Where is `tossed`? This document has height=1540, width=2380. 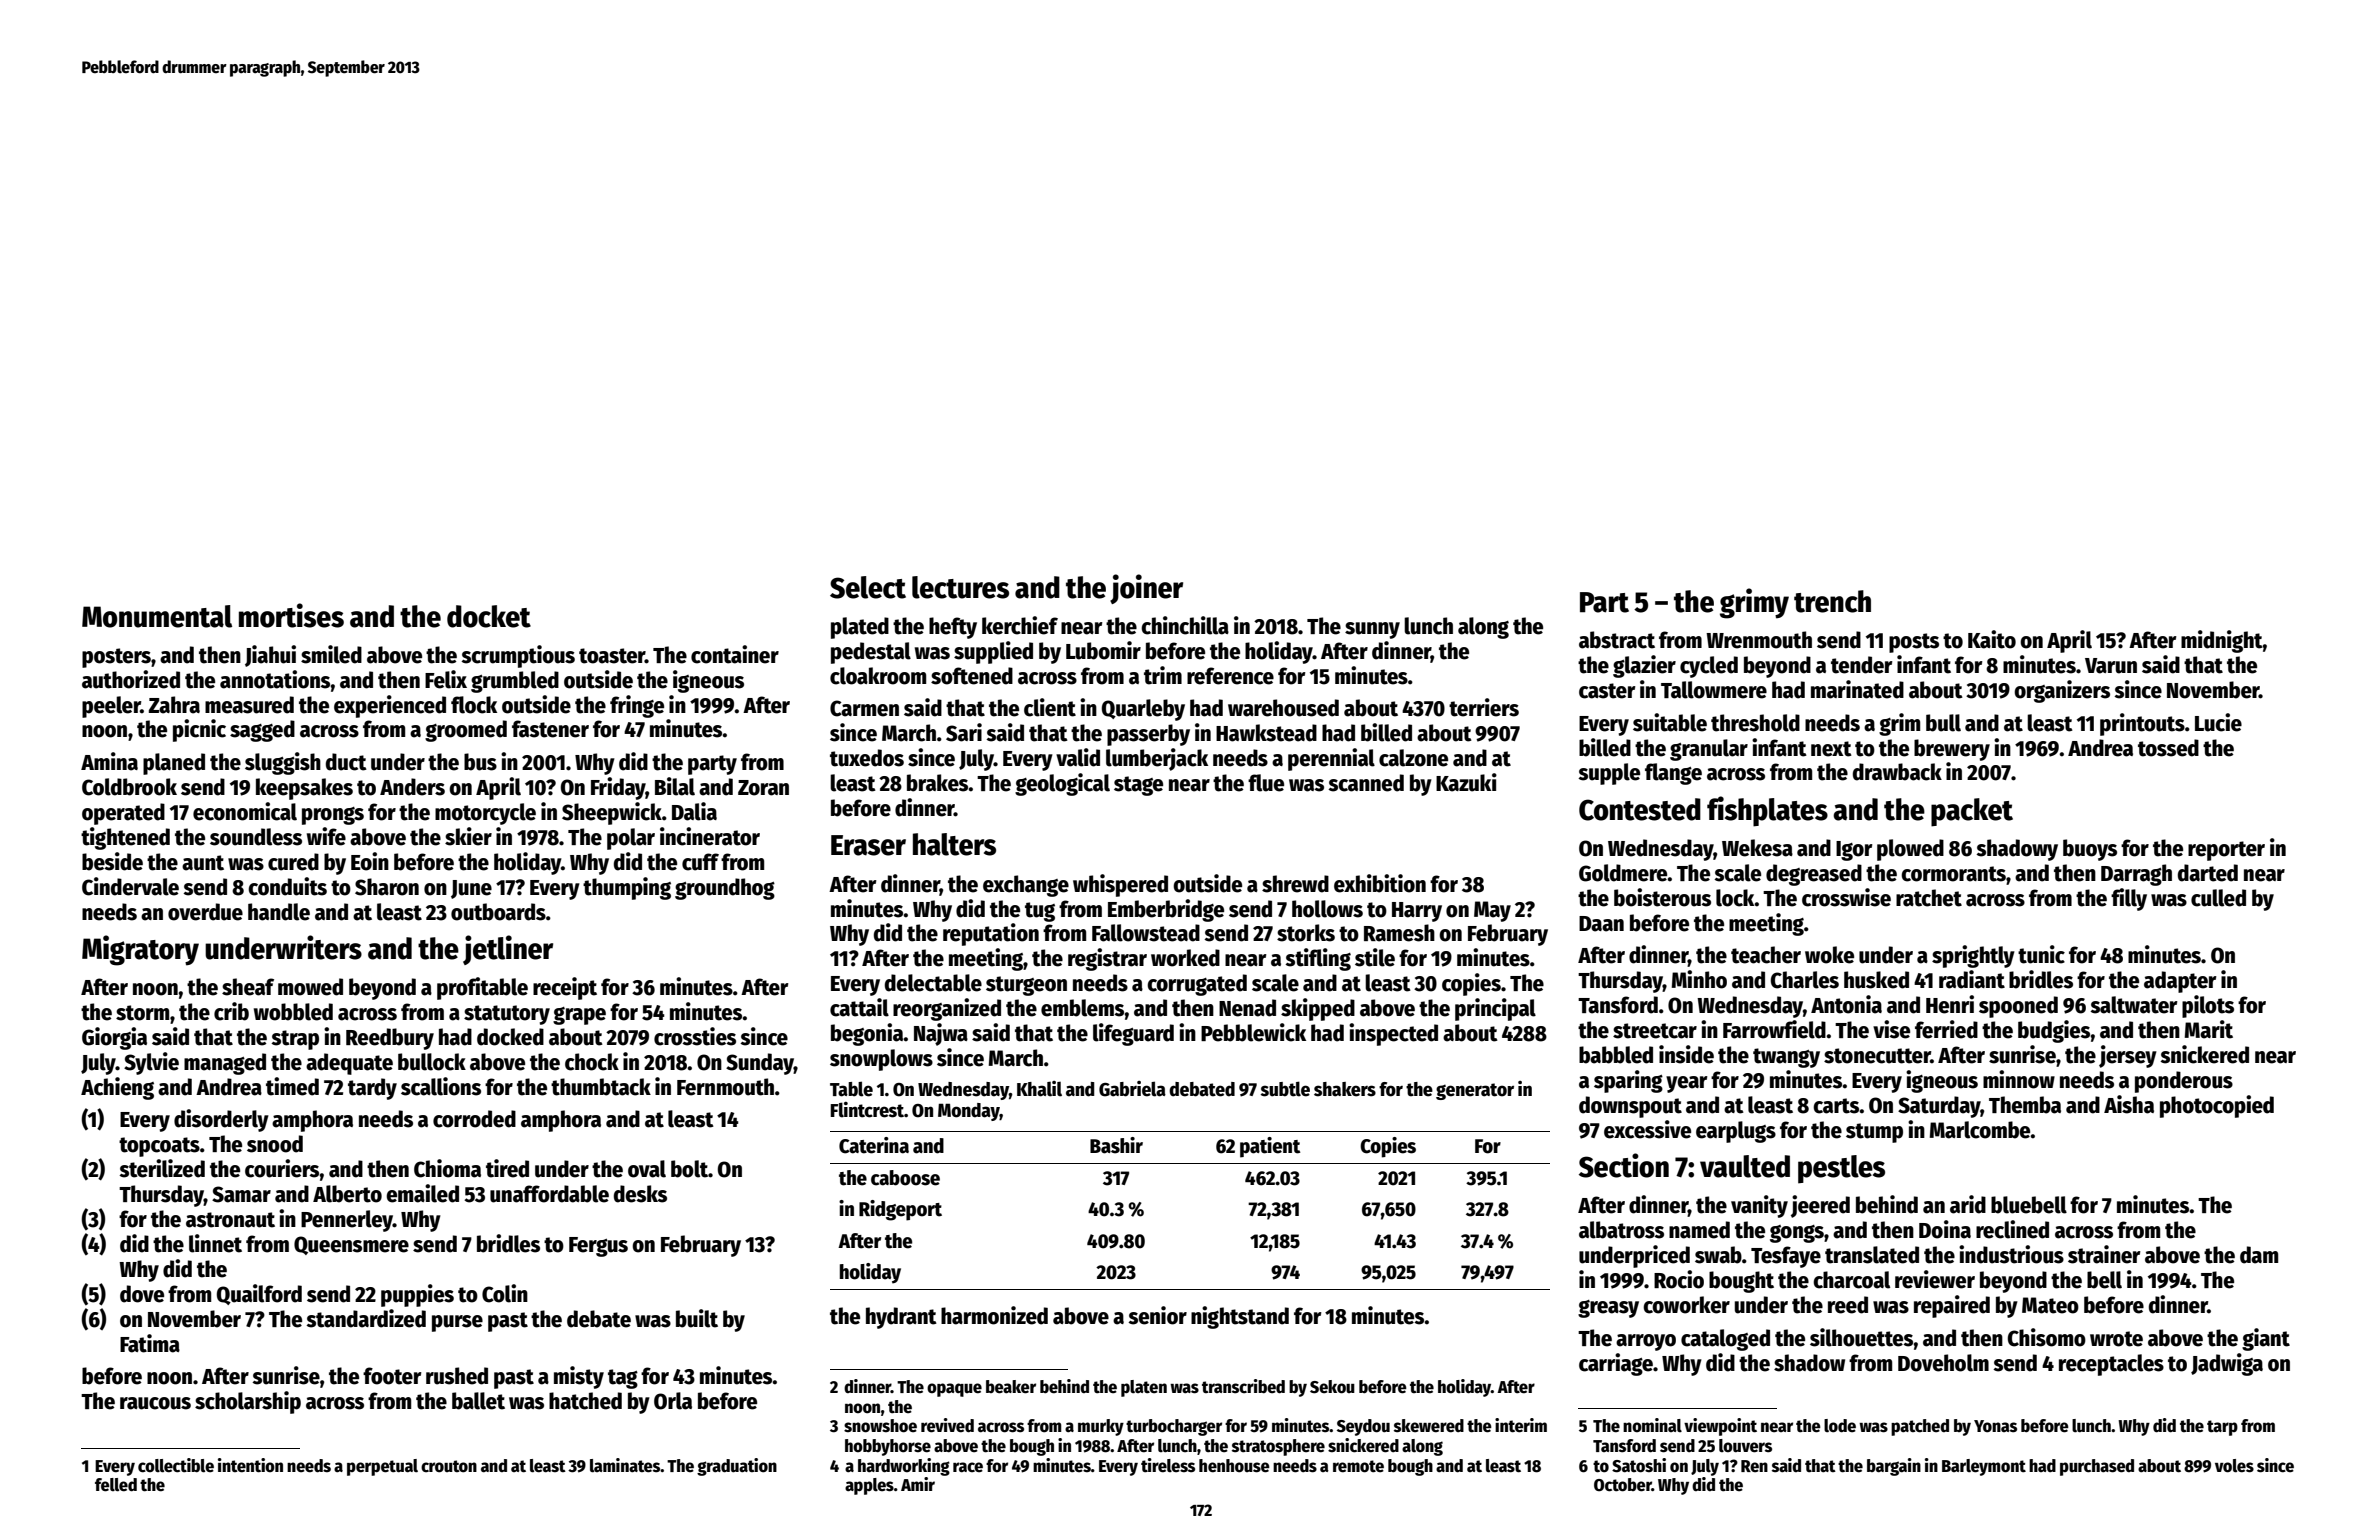 tossed is located at coordinates (2168, 748).
